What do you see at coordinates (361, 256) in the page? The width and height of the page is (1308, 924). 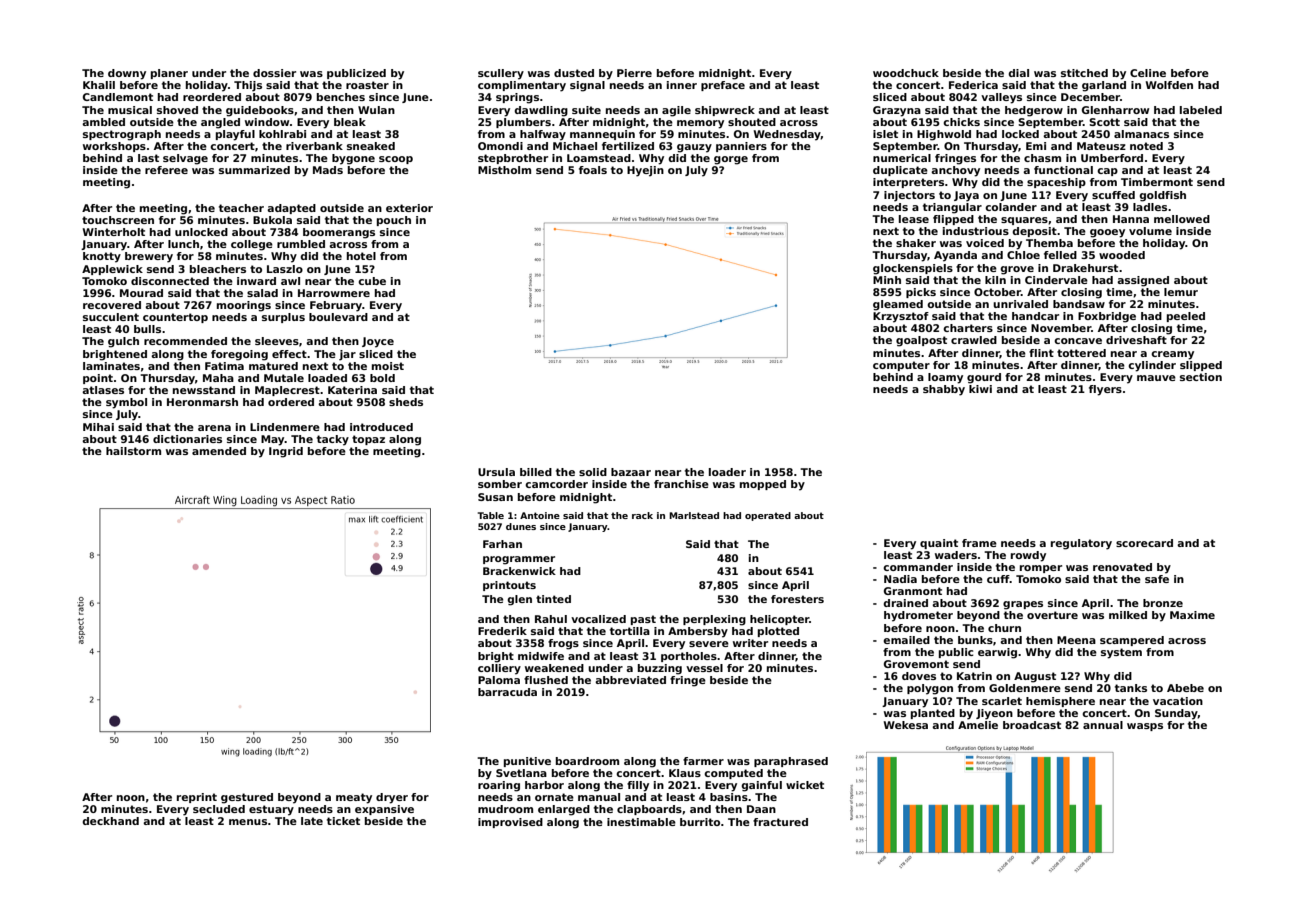 I see `hotel` at bounding box center [361, 256].
